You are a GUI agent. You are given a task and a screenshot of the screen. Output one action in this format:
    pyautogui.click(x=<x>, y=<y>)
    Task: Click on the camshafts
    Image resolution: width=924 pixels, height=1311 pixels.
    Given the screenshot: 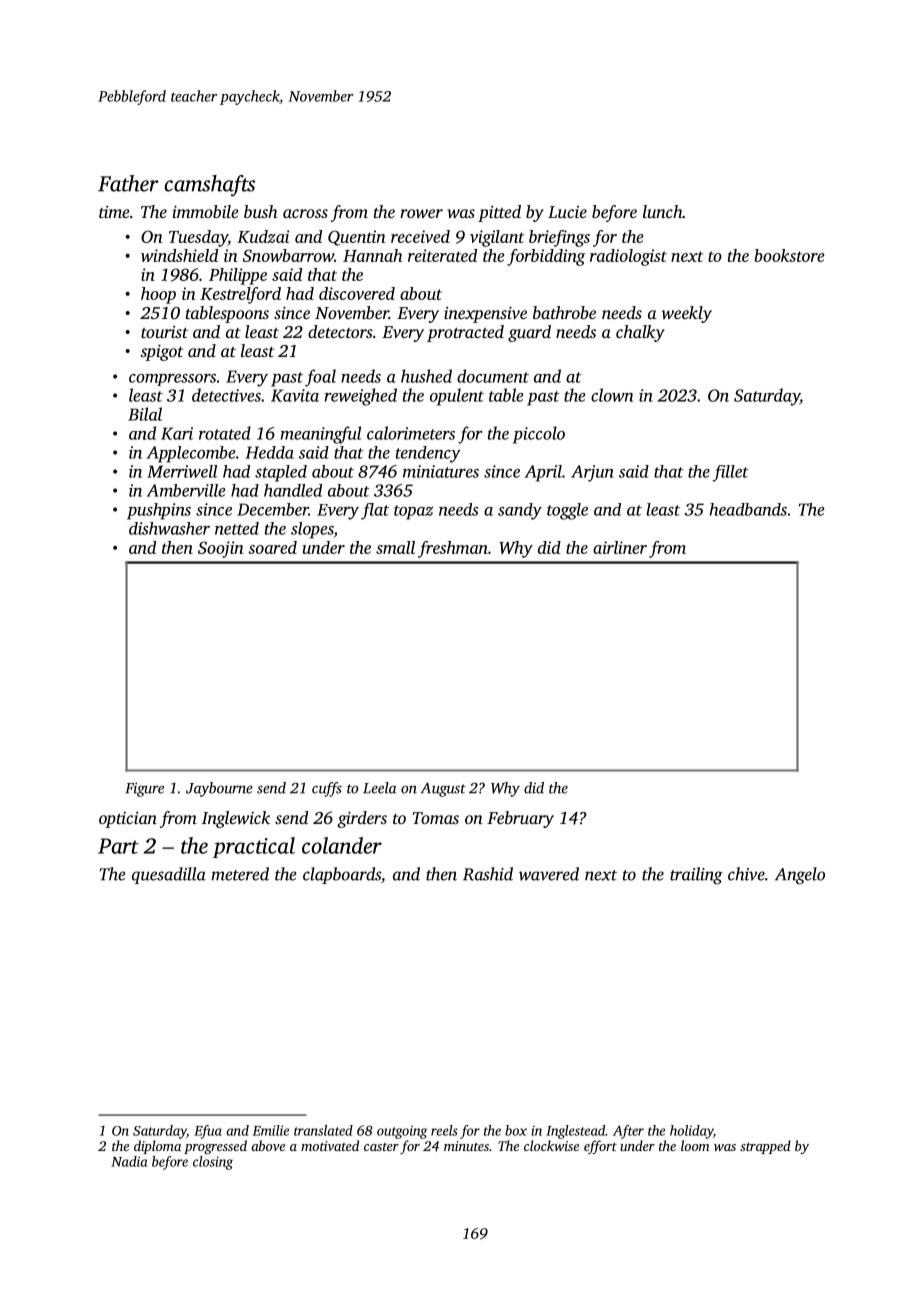 What is the action you would take?
    pyautogui.click(x=209, y=186)
